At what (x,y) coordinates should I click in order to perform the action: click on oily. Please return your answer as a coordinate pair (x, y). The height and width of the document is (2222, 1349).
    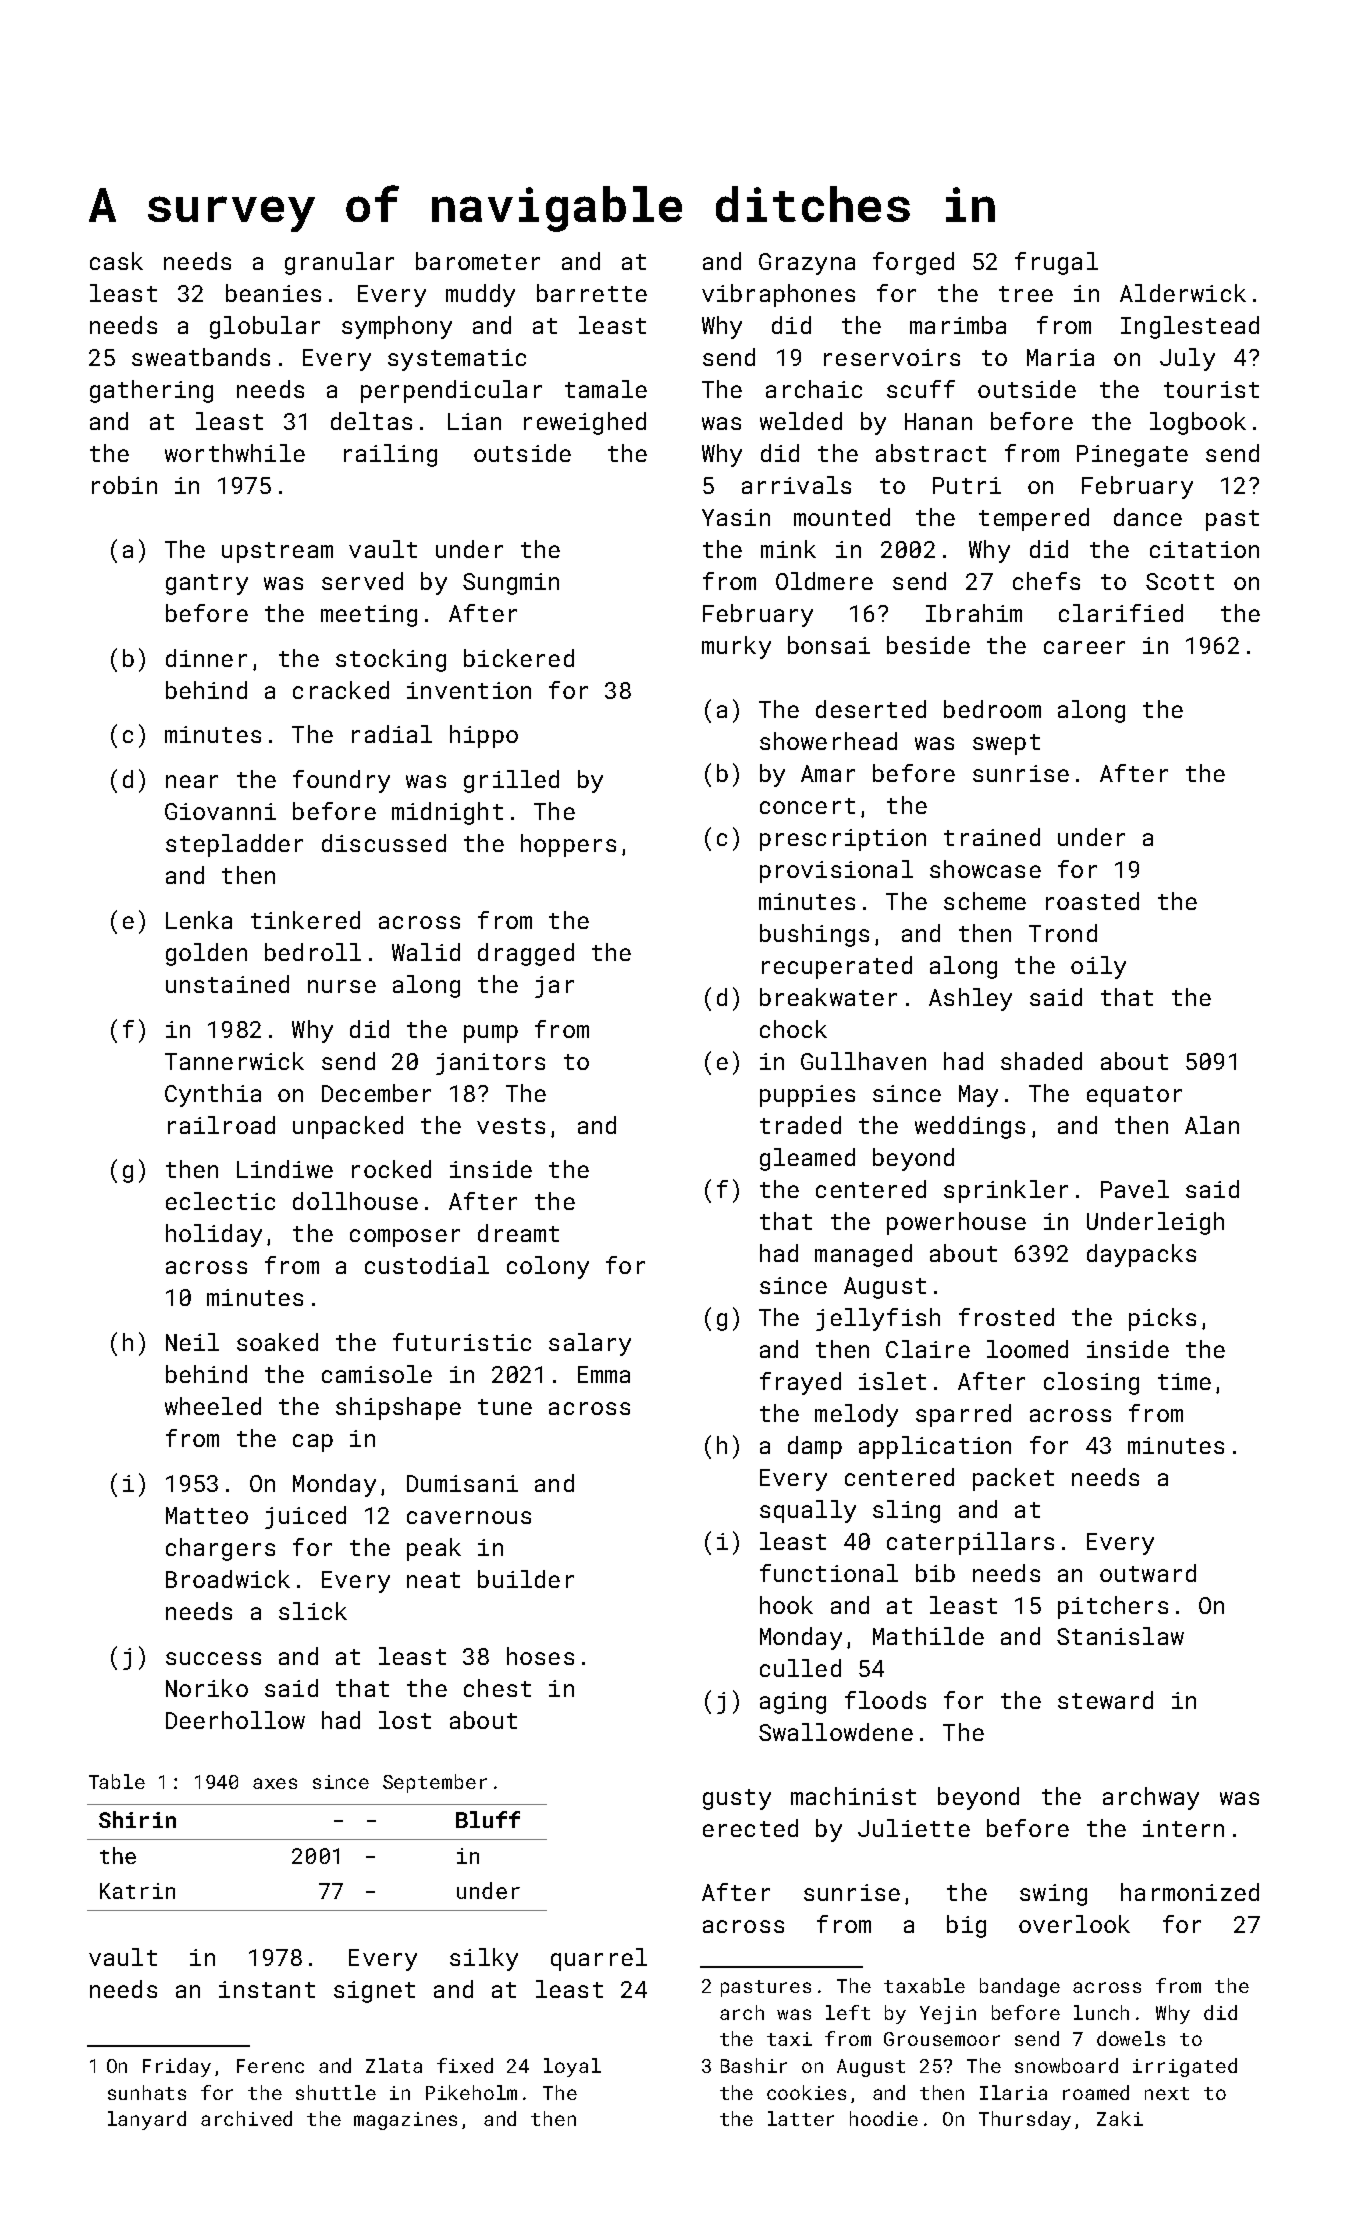
    Looking at the image, I should click on (1098, 967).
